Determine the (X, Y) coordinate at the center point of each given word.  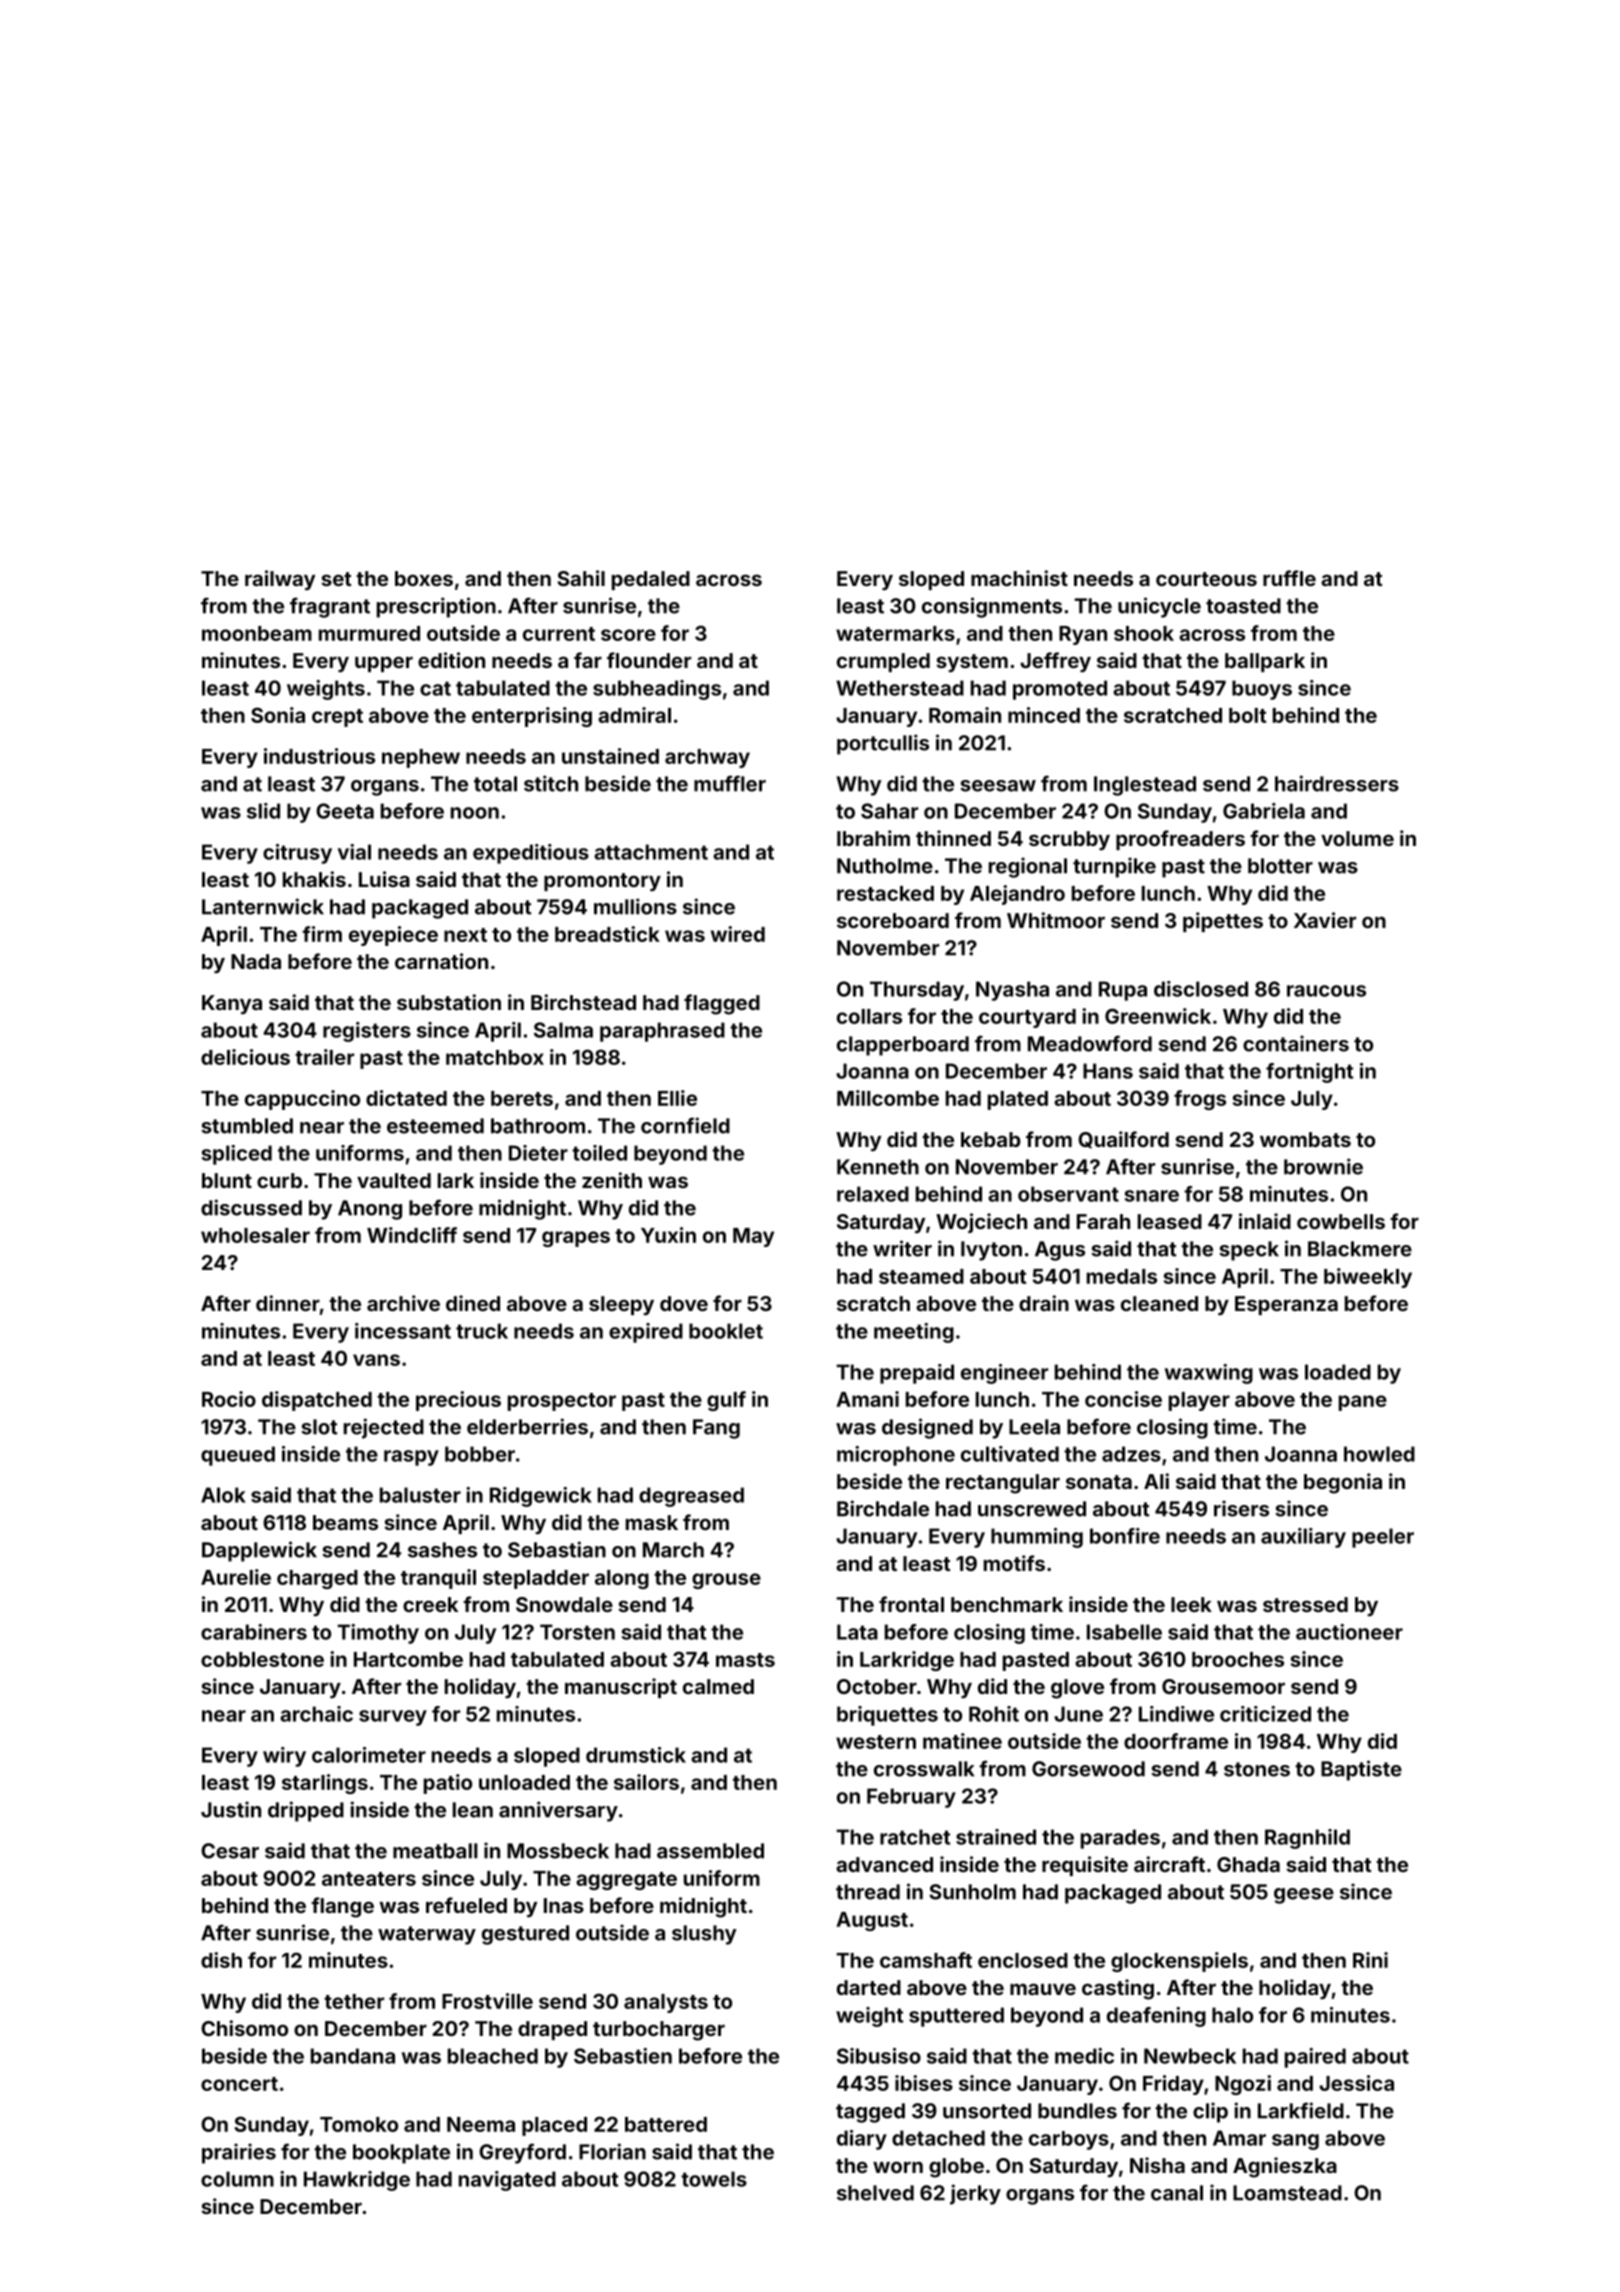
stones (1257, 1769)
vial (354, 852)
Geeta (345, 811)
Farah (1103, 1221)
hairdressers (1337, 783)
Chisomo (244, 2028)
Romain (965, 715)
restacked (885, 893)
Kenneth (878, 1167)
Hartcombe (408, 1659)
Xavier (1325, 920)
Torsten (577, 1632)
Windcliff (412, 1235)
